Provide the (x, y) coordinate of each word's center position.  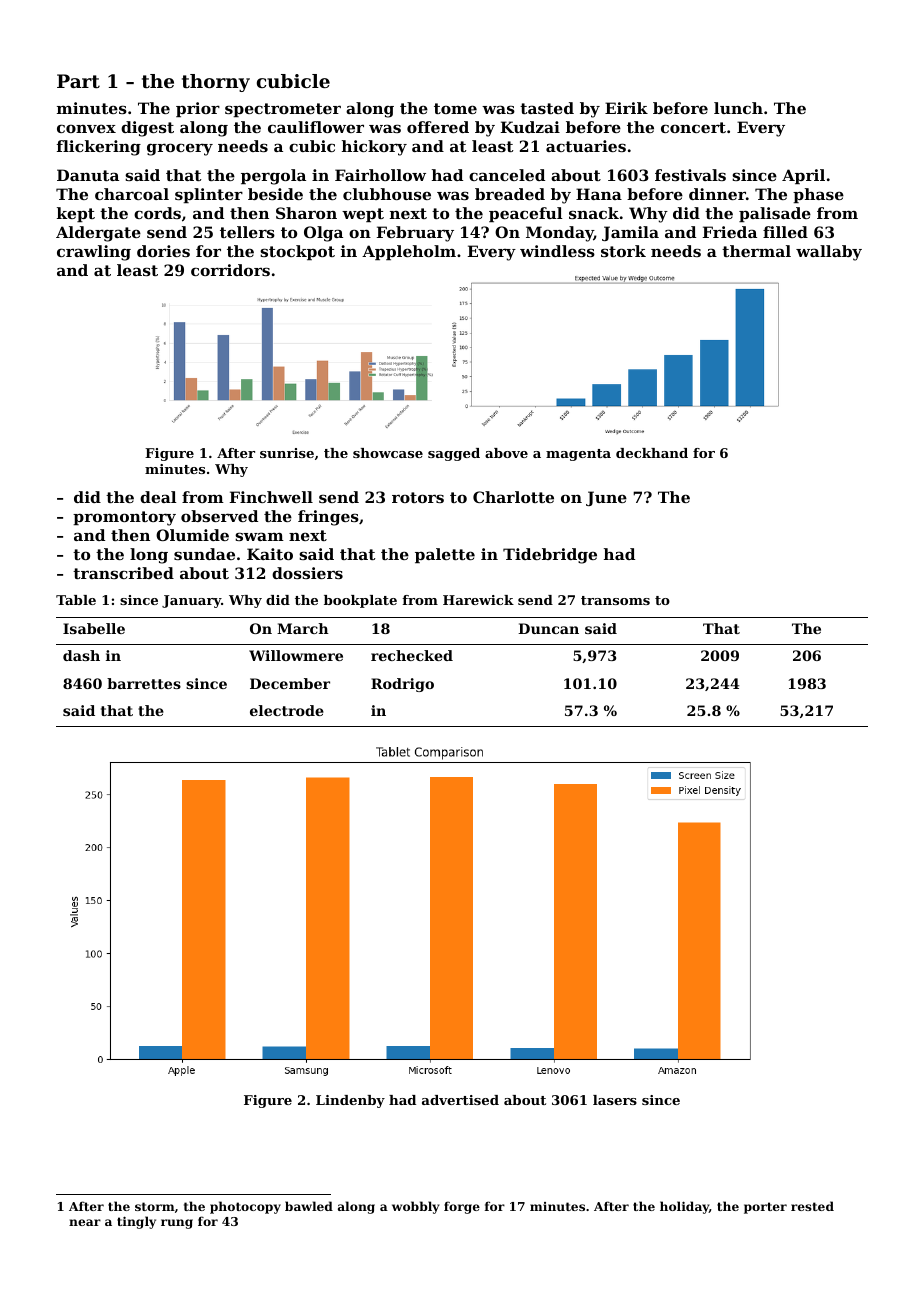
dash (81, 655)
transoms (615, 600)
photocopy (245, 1207)
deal (158, 497)
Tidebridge (550, 556)
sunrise (287, 453)
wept (363, 215)
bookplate (360, 601)
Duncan (548, 628)
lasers (615, 1100)
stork (623, 251)
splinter (209, 195)
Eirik (626, 108)
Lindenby (350, 1101)
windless (557, 251)
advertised (460, 1100)
